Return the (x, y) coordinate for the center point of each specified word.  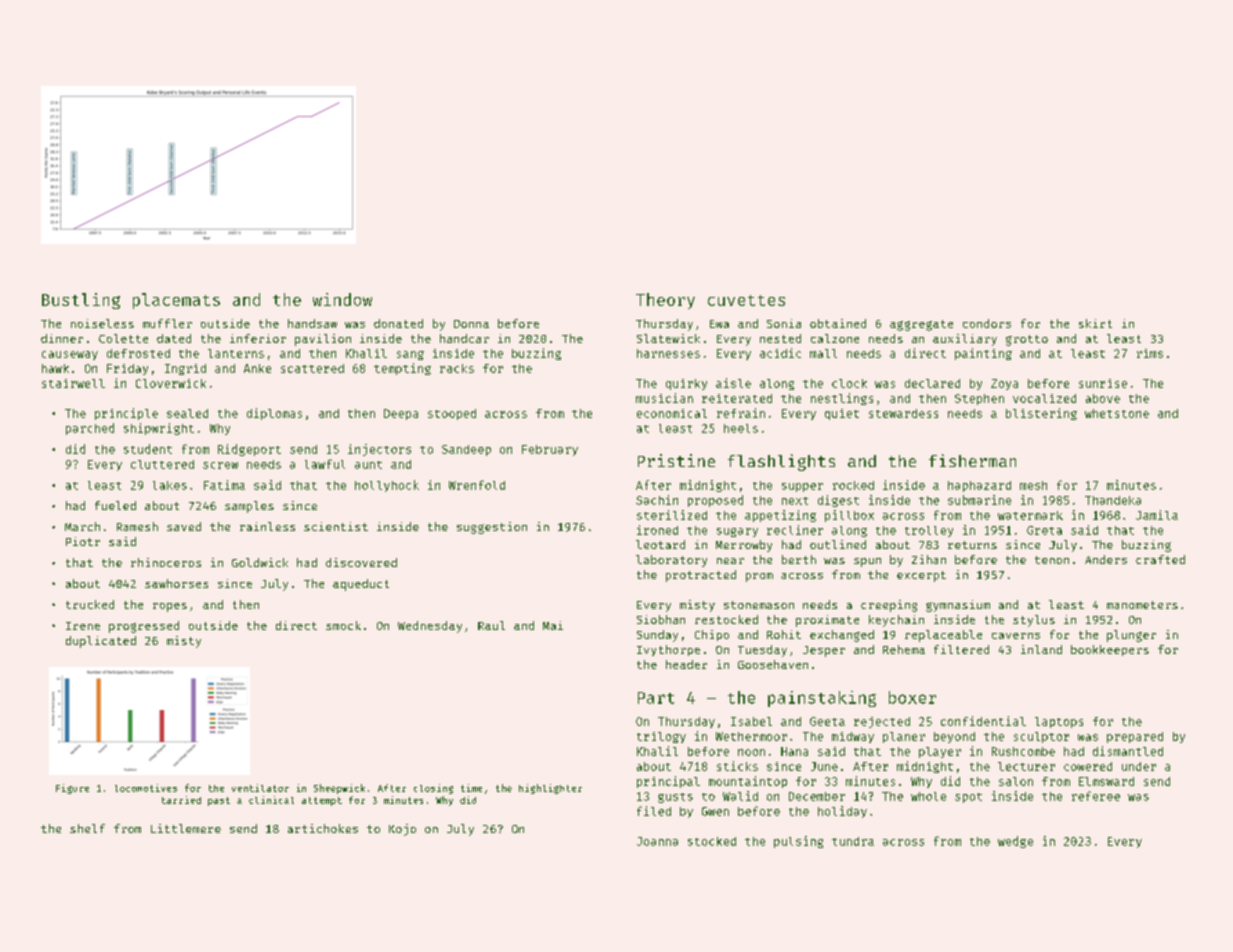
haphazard (979, 486)
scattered (312, 368)
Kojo (402, 830)
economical (672, 413)
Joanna (657, 841)
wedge (1015, 842)
